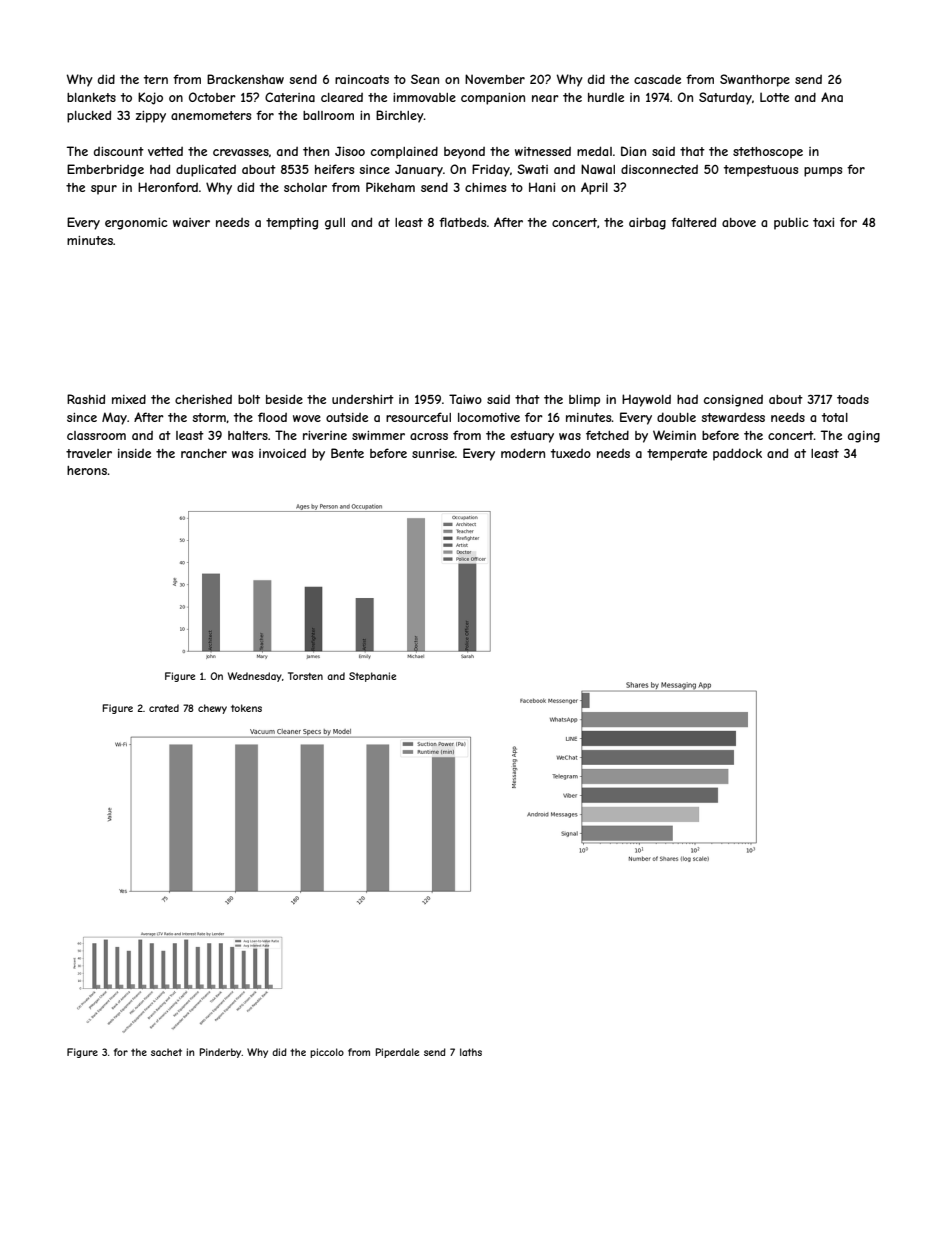 Image resolution: width=952 pixels, height=1233 pixels. What do you see at coordinates (221, 1053) in the image?
I see `Pinderby` at bounding box center [221, 1053].
